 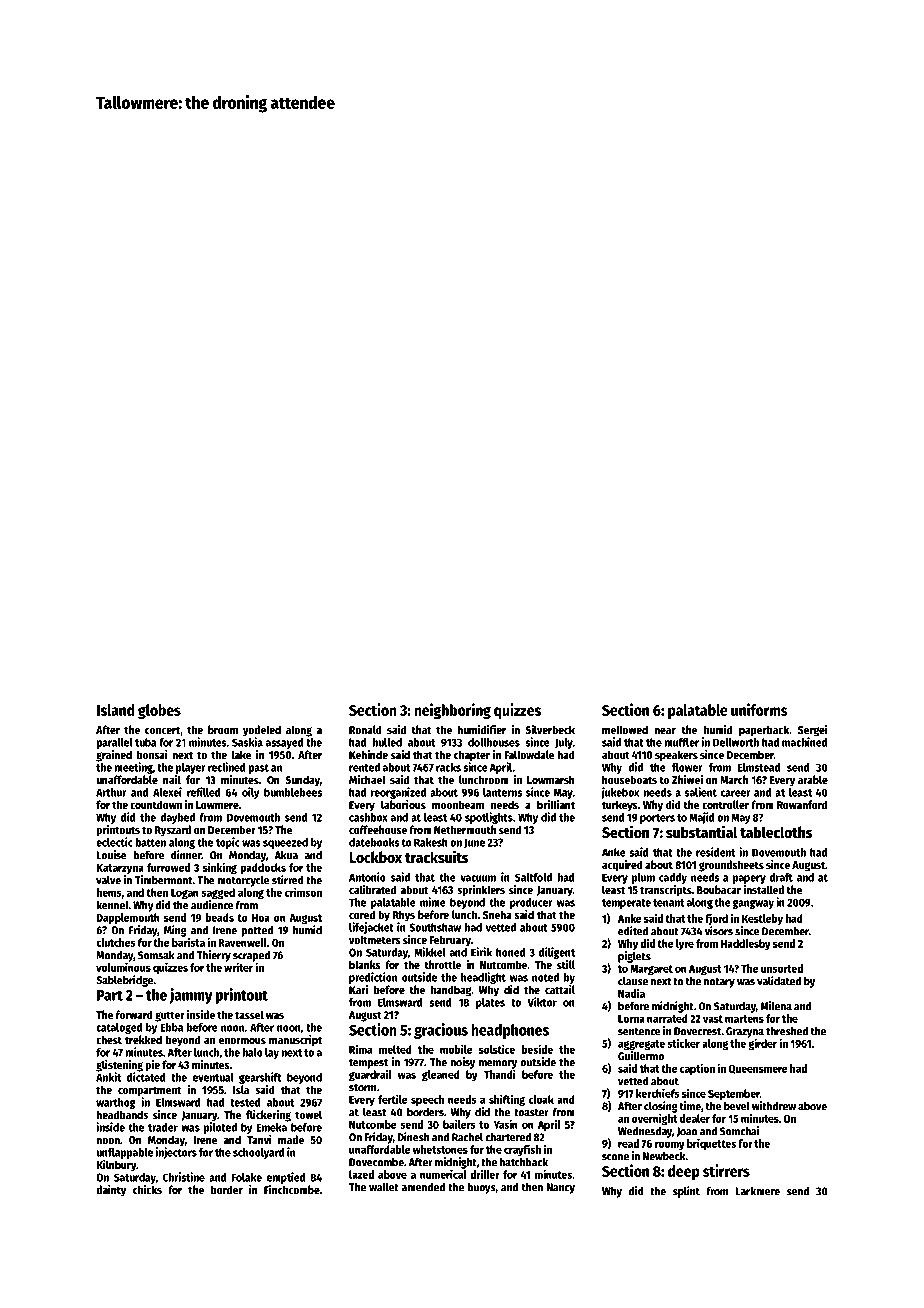 What do you see at coordinates (719, 983) in the document?
I see `notary` at bounding box center [719, 983].
